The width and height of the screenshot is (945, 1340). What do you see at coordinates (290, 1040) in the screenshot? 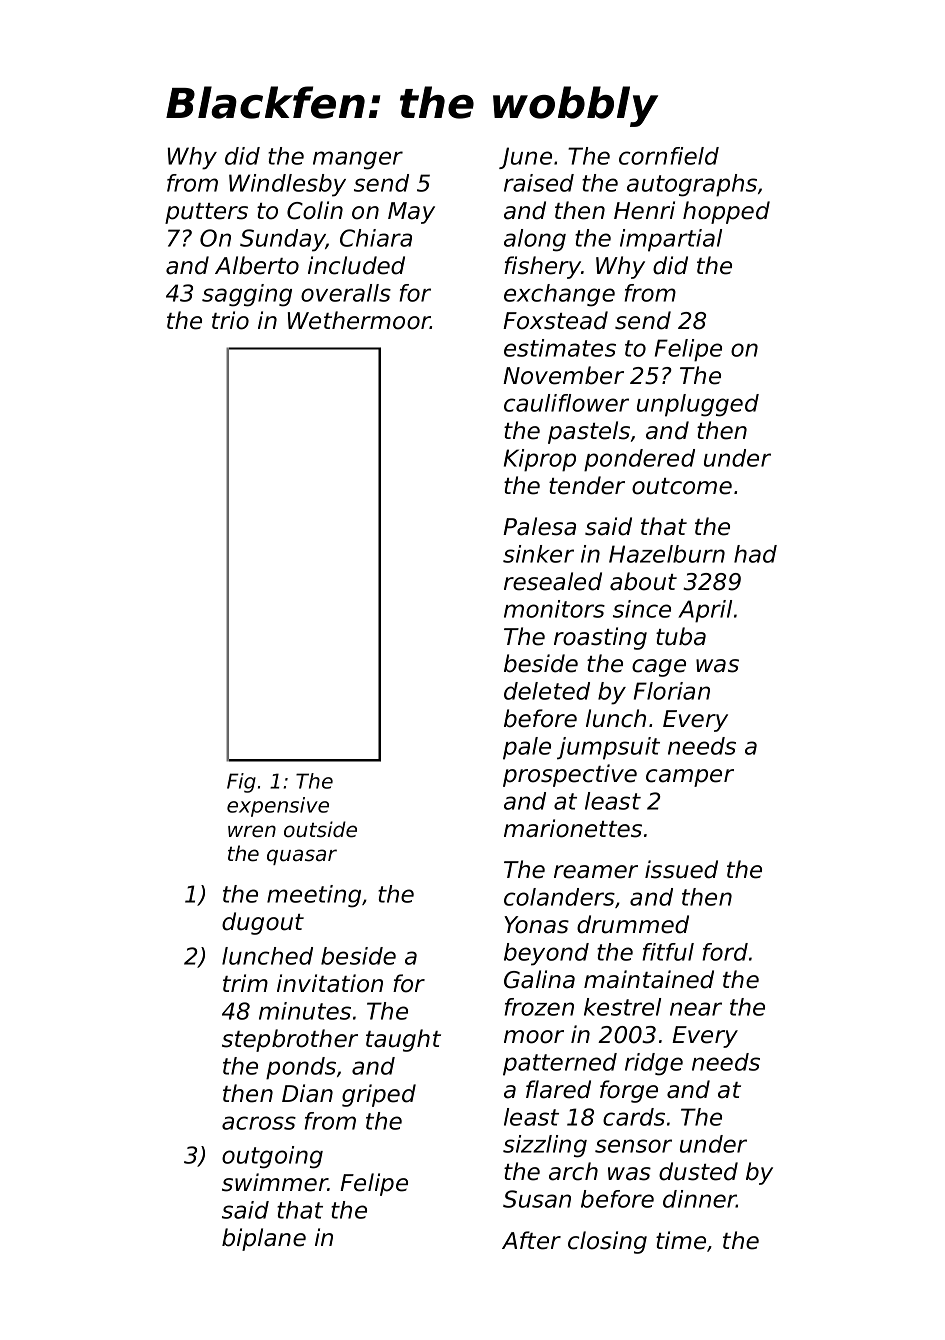
I see `stepbrother` at bounding box center [290, 1040].
